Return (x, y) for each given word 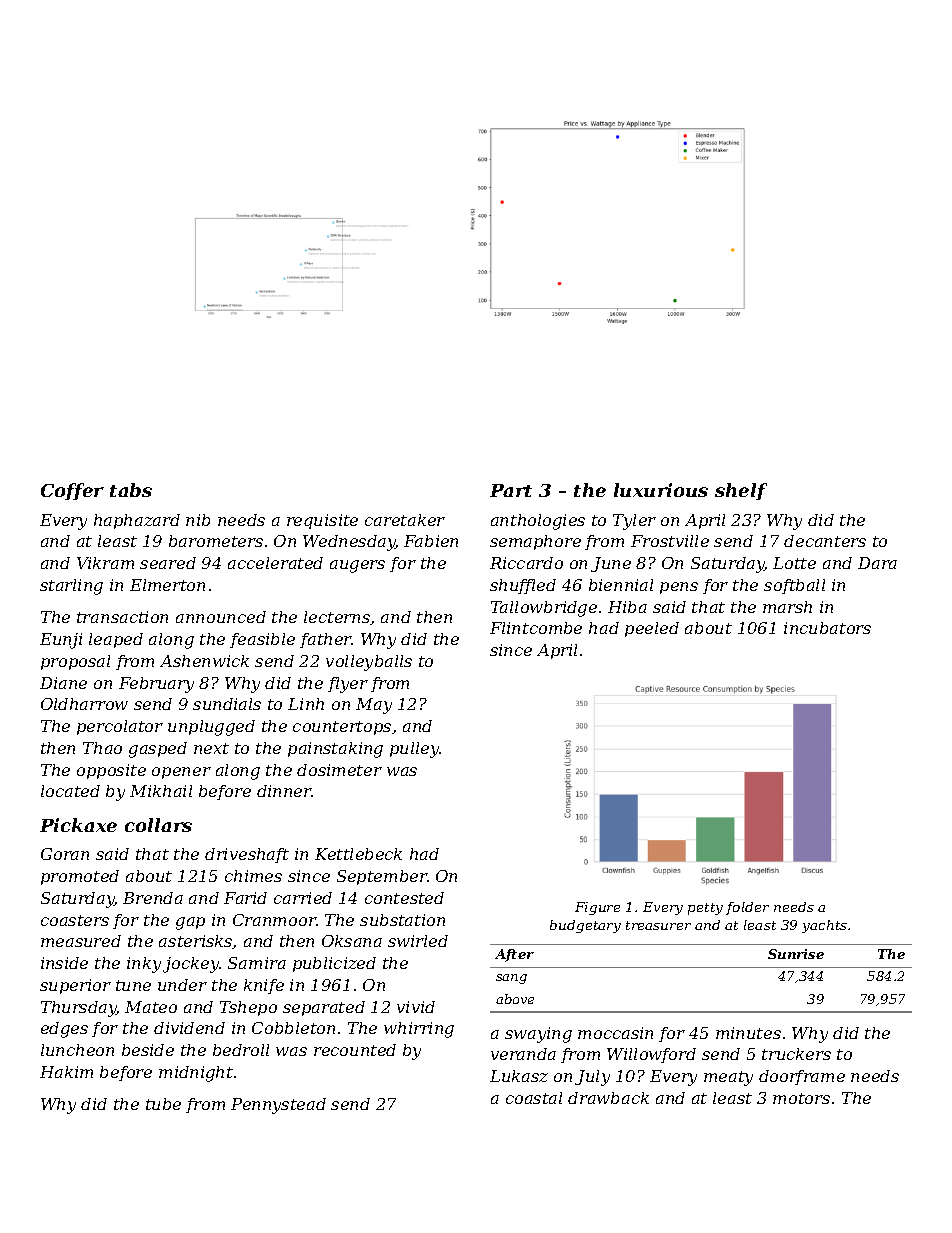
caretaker (405, 520)
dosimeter (339, 770)
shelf (741, 491)
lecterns (337, 617)
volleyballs (369, 663)
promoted (80, 877)
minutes (748, 1033)
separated (324, 1008)
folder (747, 908)
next (211, 748)
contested (404, 898)
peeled (652, 629)
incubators (827, 628)
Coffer (72, 491)
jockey (191, 965)
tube (163, 1104)
